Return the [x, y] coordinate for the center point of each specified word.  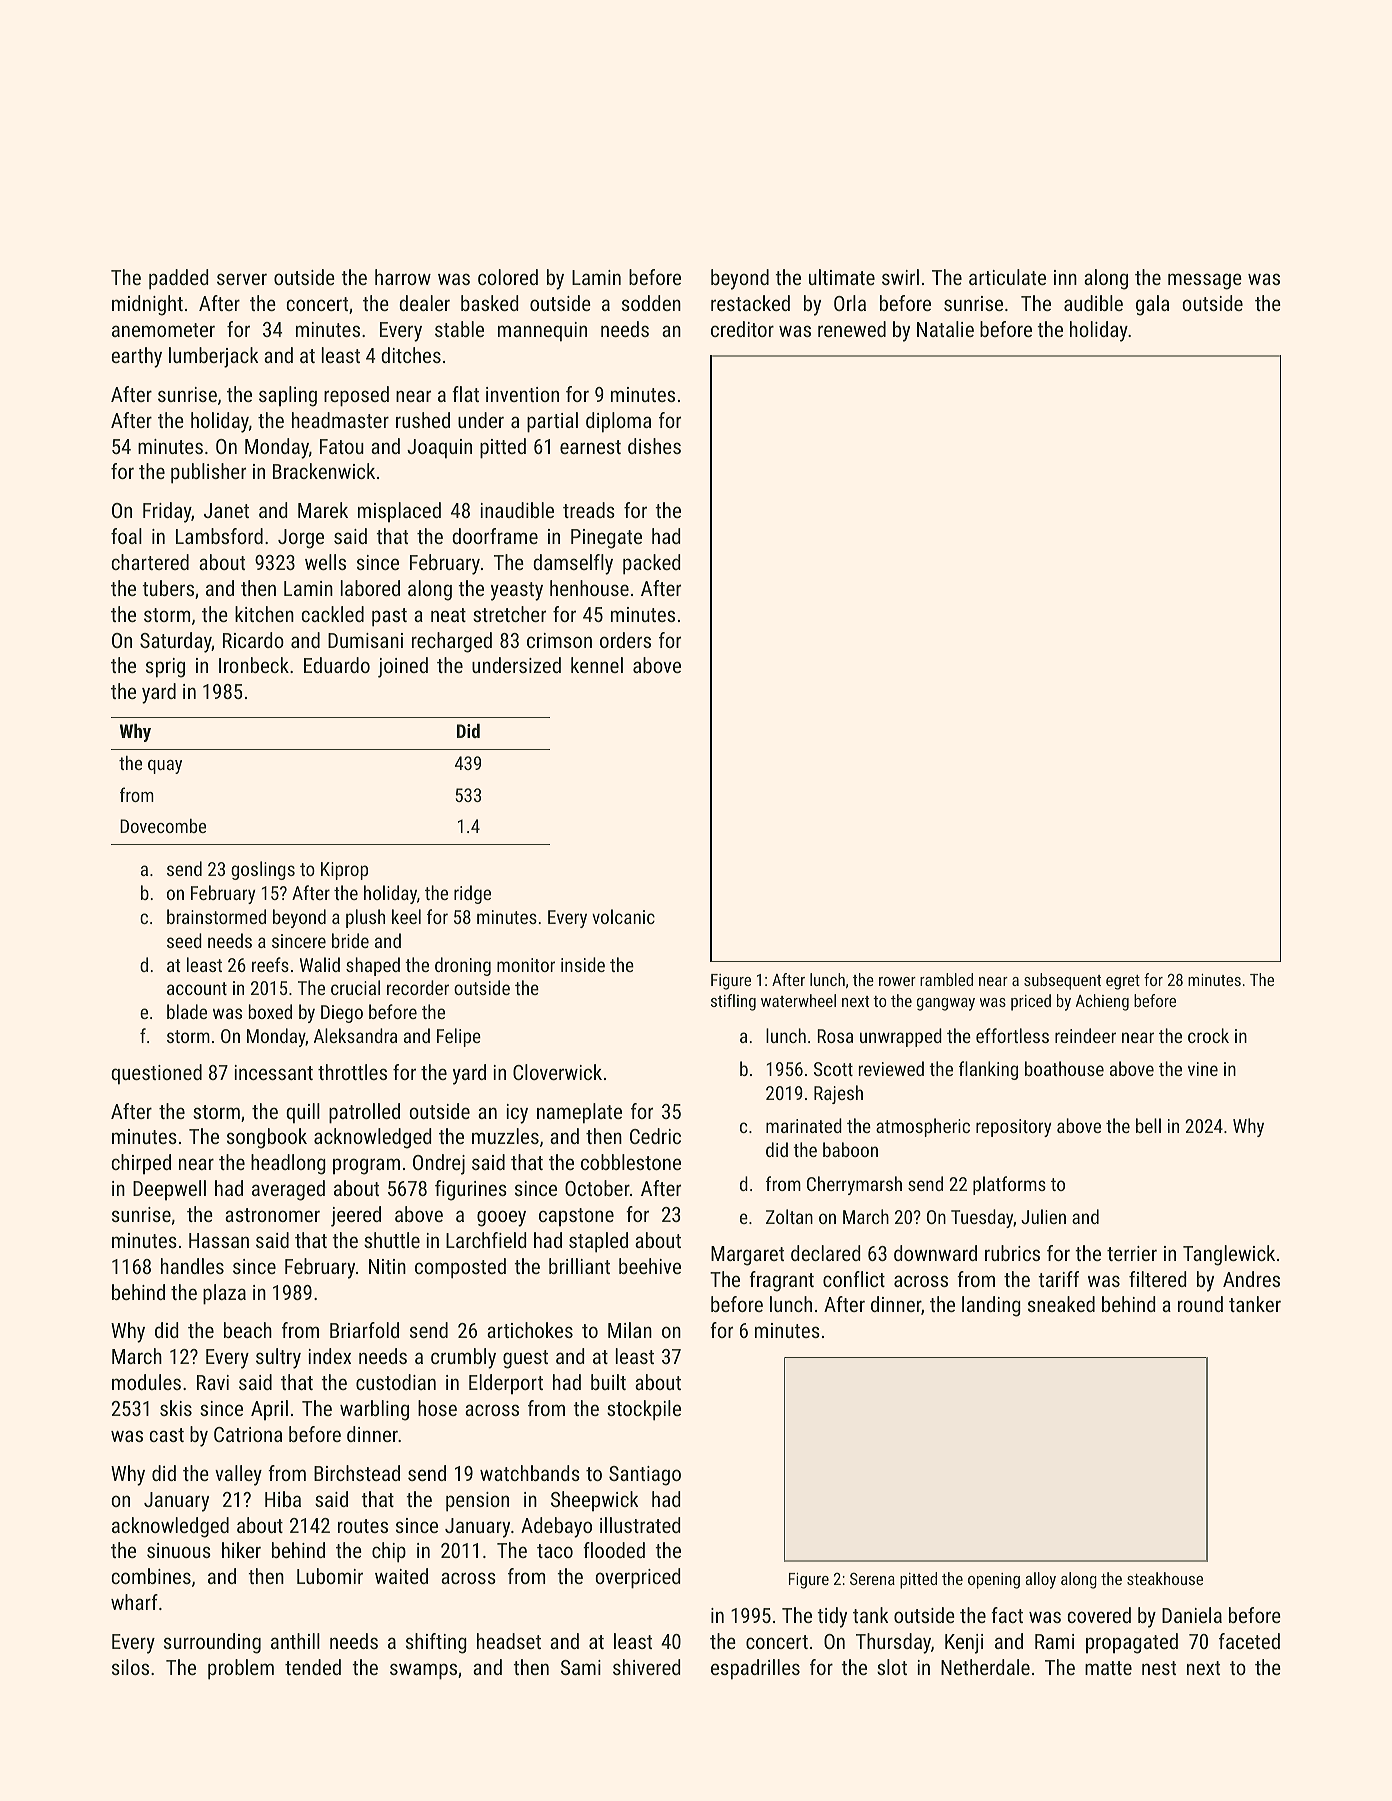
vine [1203, 1069]
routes [363, 1526]
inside [583, 964]
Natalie [945, 329]
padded [179, 279]
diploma [618, 422]
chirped [141, 1164]
